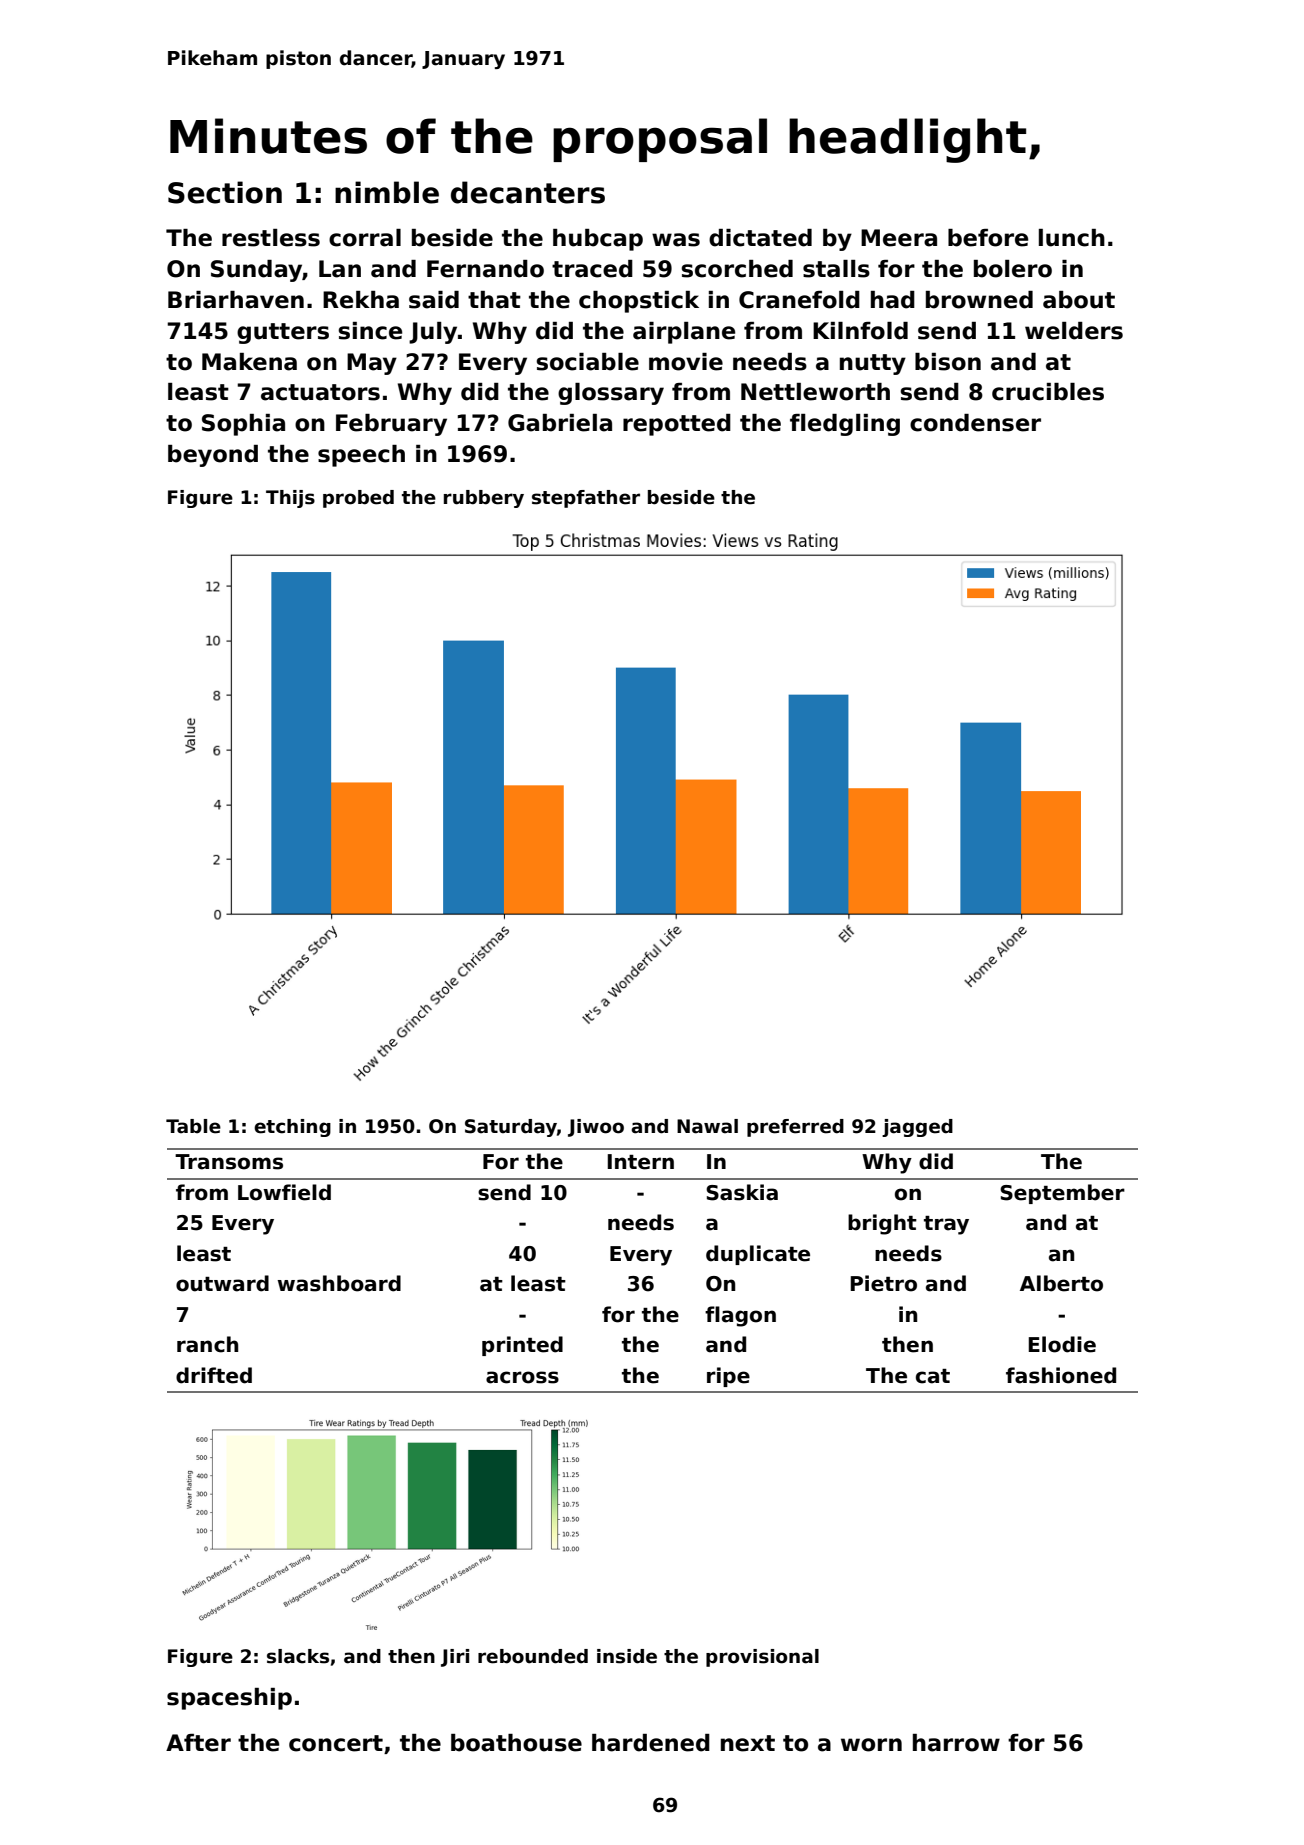 The width and height of the screenshot is (1304, 1845). Describe the element at coordinates (336, 1743) in the screenshot. I see `concert` at that location.
